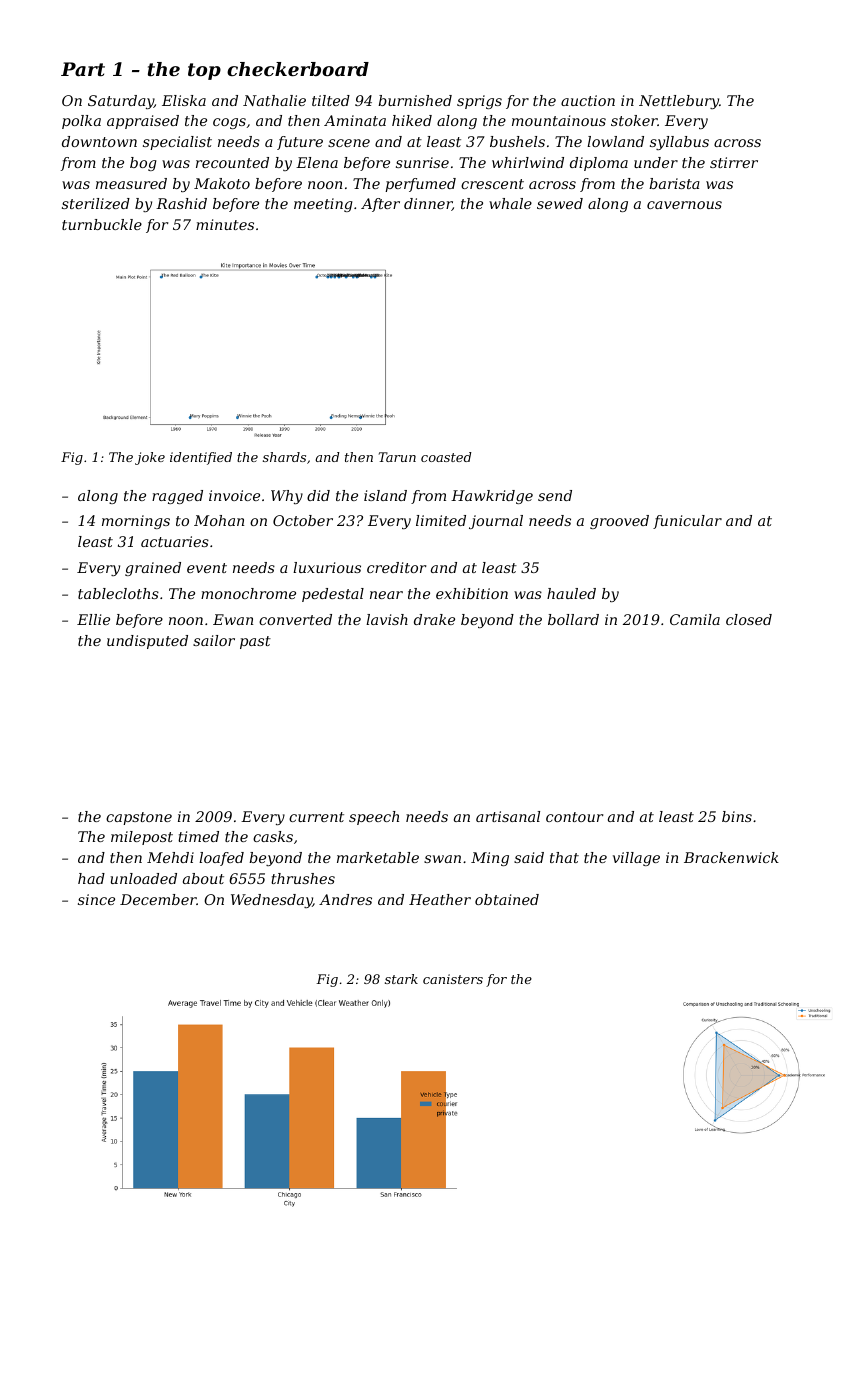 The width and height of the document is (849, 1400). Describe the element at coordinates (737, 816) in the document. I see `bins` at that location.
